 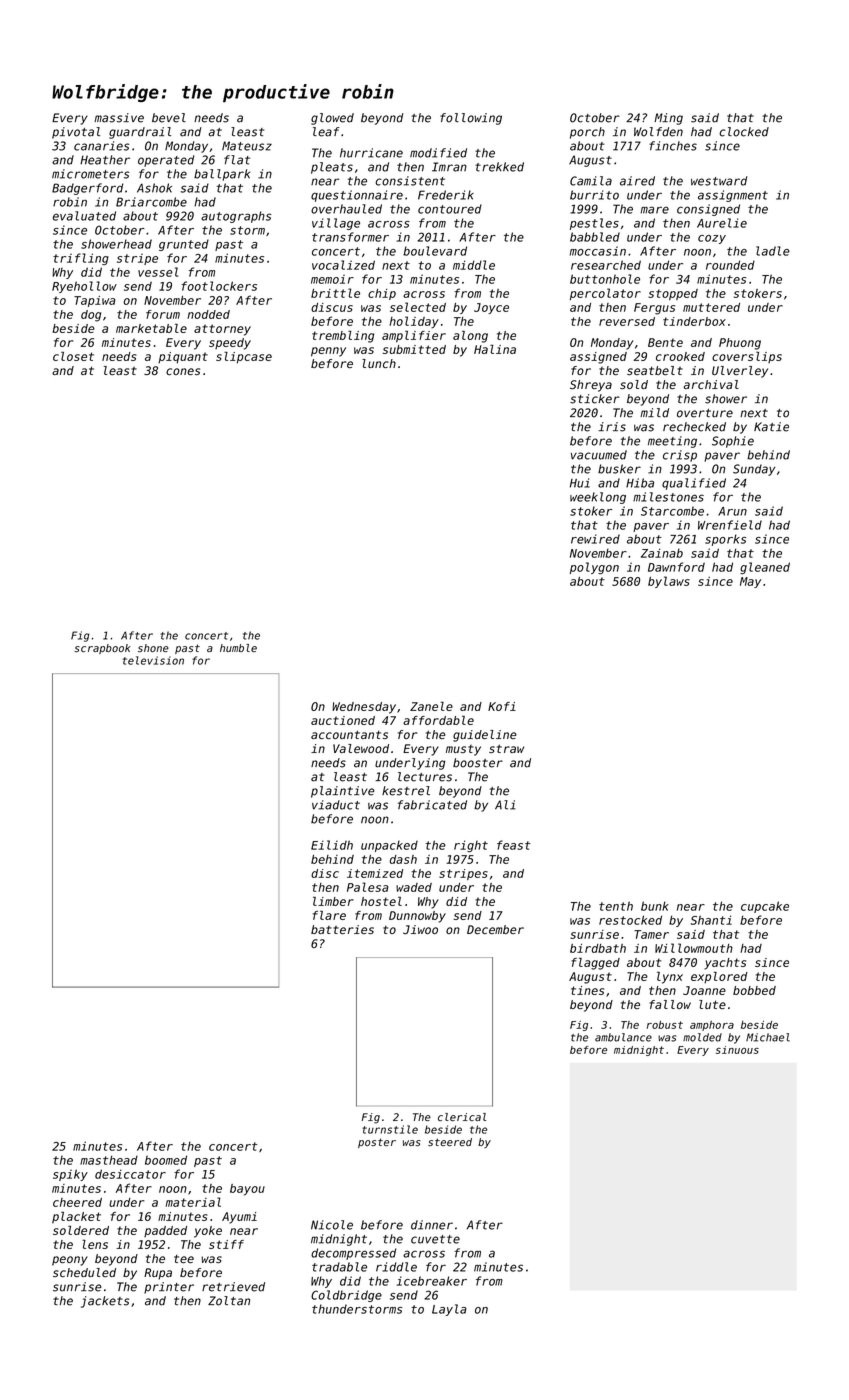 What do you see at coordinates (343, 720) in the screenshot?
I see `auctioned` at bounding box center [343, 720].
